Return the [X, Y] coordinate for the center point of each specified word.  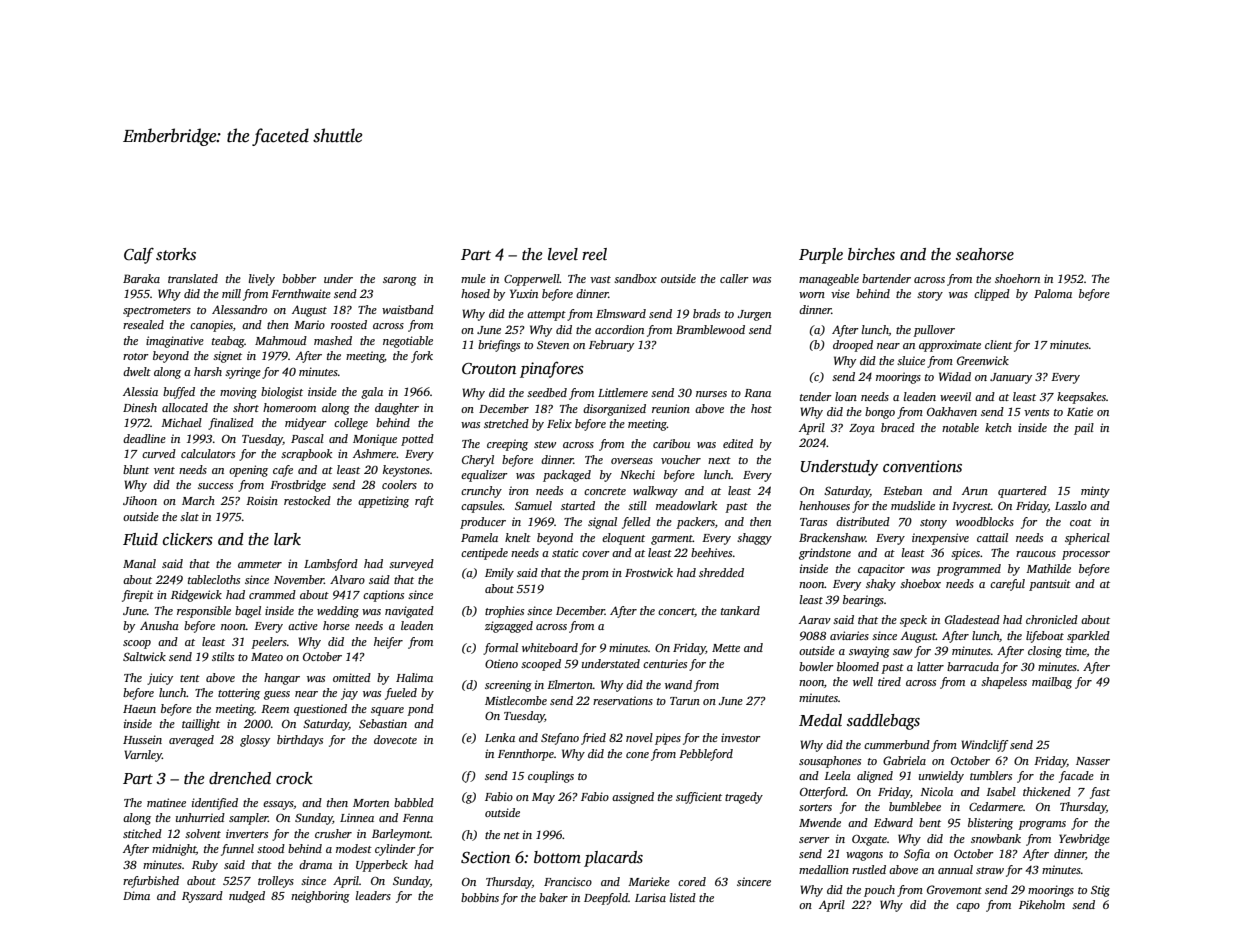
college [351, 424]
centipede [484, 554]
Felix [559, 423]
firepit [138, 596]
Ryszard [202, 897]
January [1011, 378]
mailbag [1052, 683]
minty [1095, 492]
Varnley [143, 756]
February [611, 346]
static [565, 552]
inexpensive [940, 539]
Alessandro [239, 309]
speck [913, 621]
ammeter [260, 564]
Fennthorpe [526, 755]
